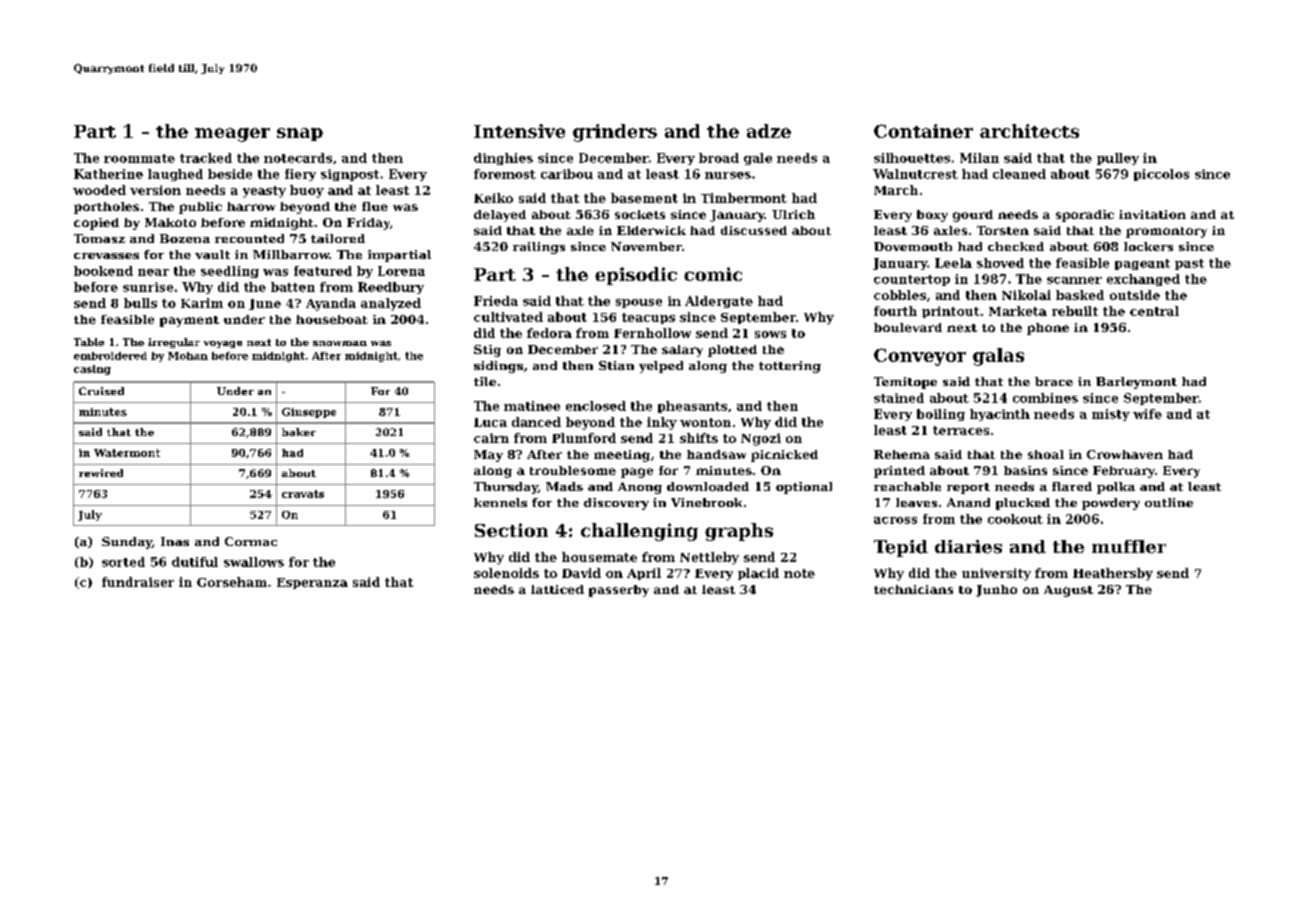 This screenshot has height=924, width=1308. Describe the element at coordinates (506, 488) in the screenshot. I see `Thursday` at that location.
